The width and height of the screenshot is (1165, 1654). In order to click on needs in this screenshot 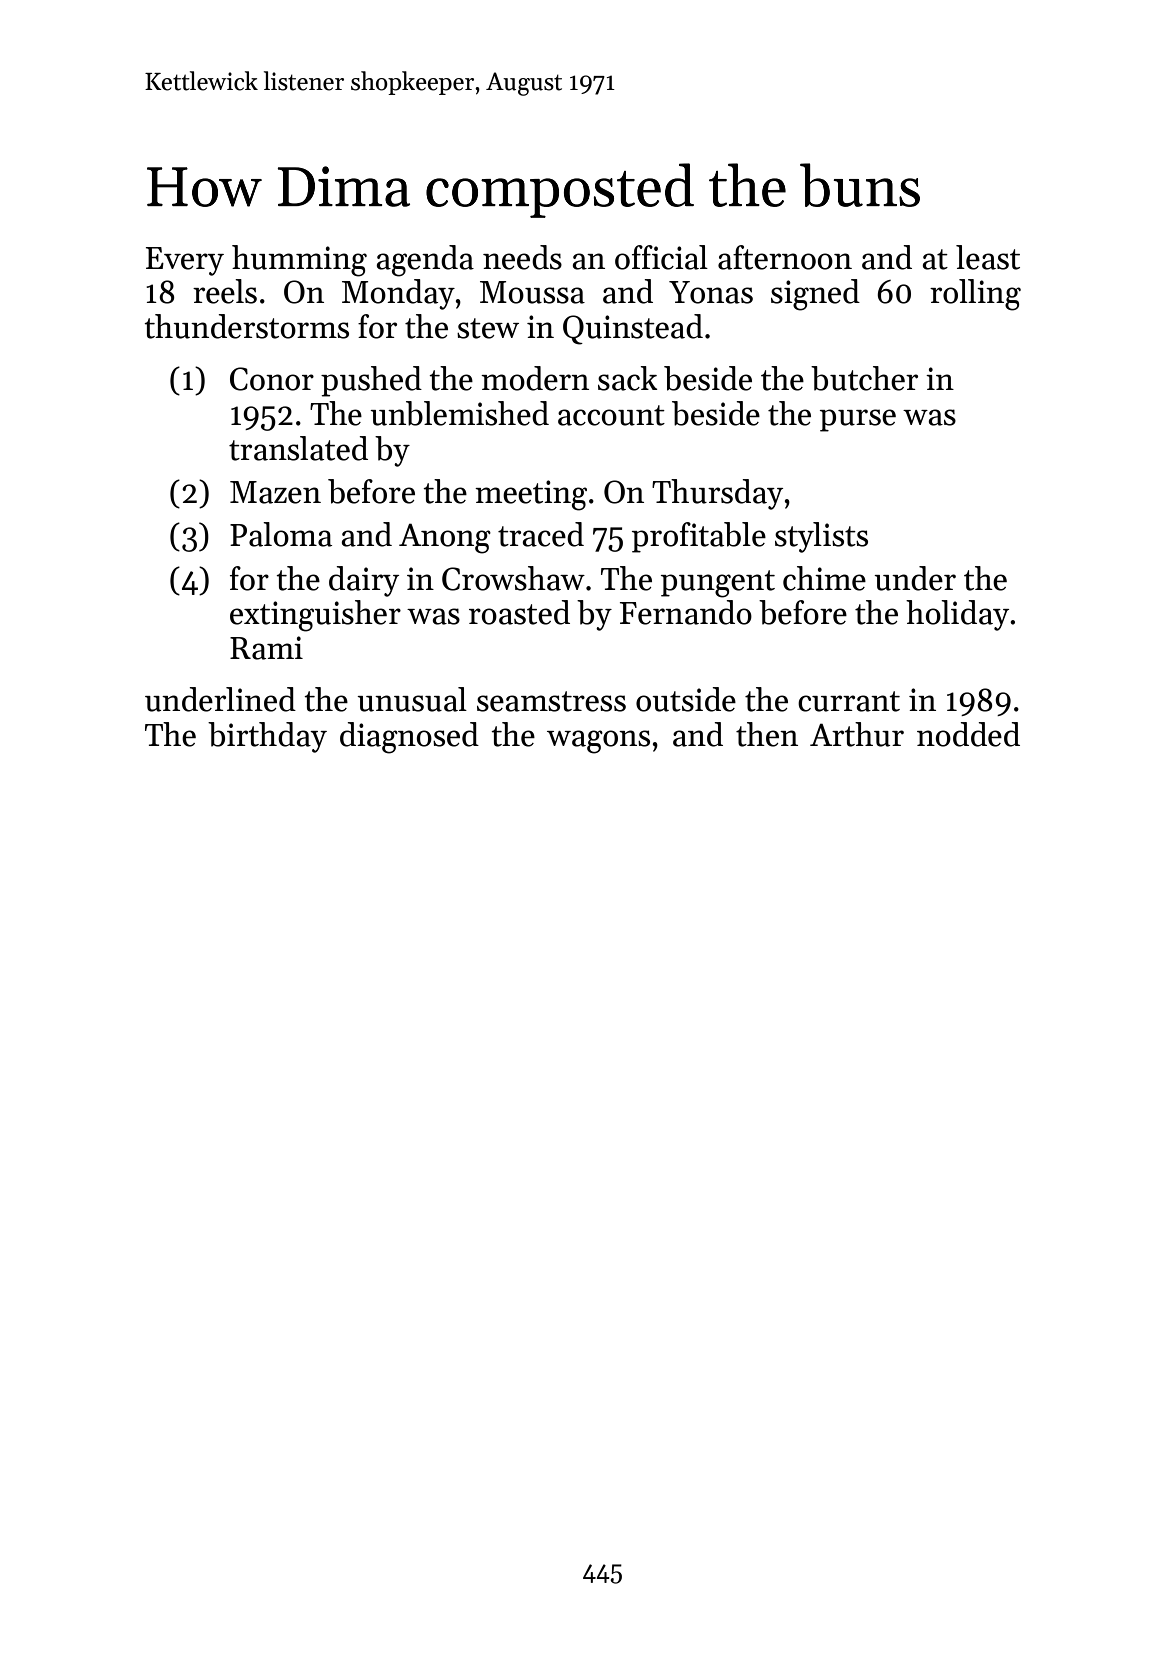, I will do `click(522, 257)`.
